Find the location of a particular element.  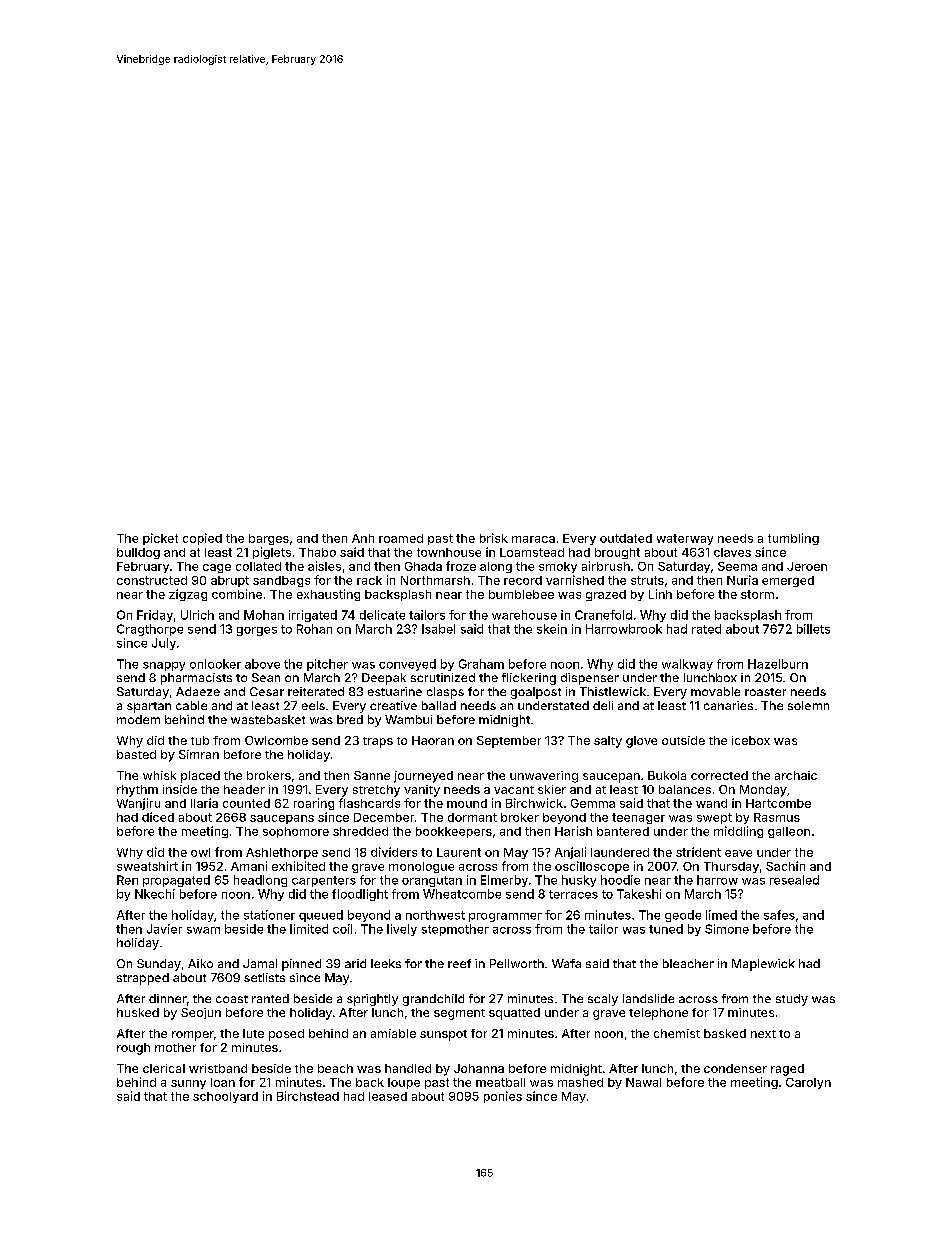

Maplewick is located at coordinates (763, 965).
